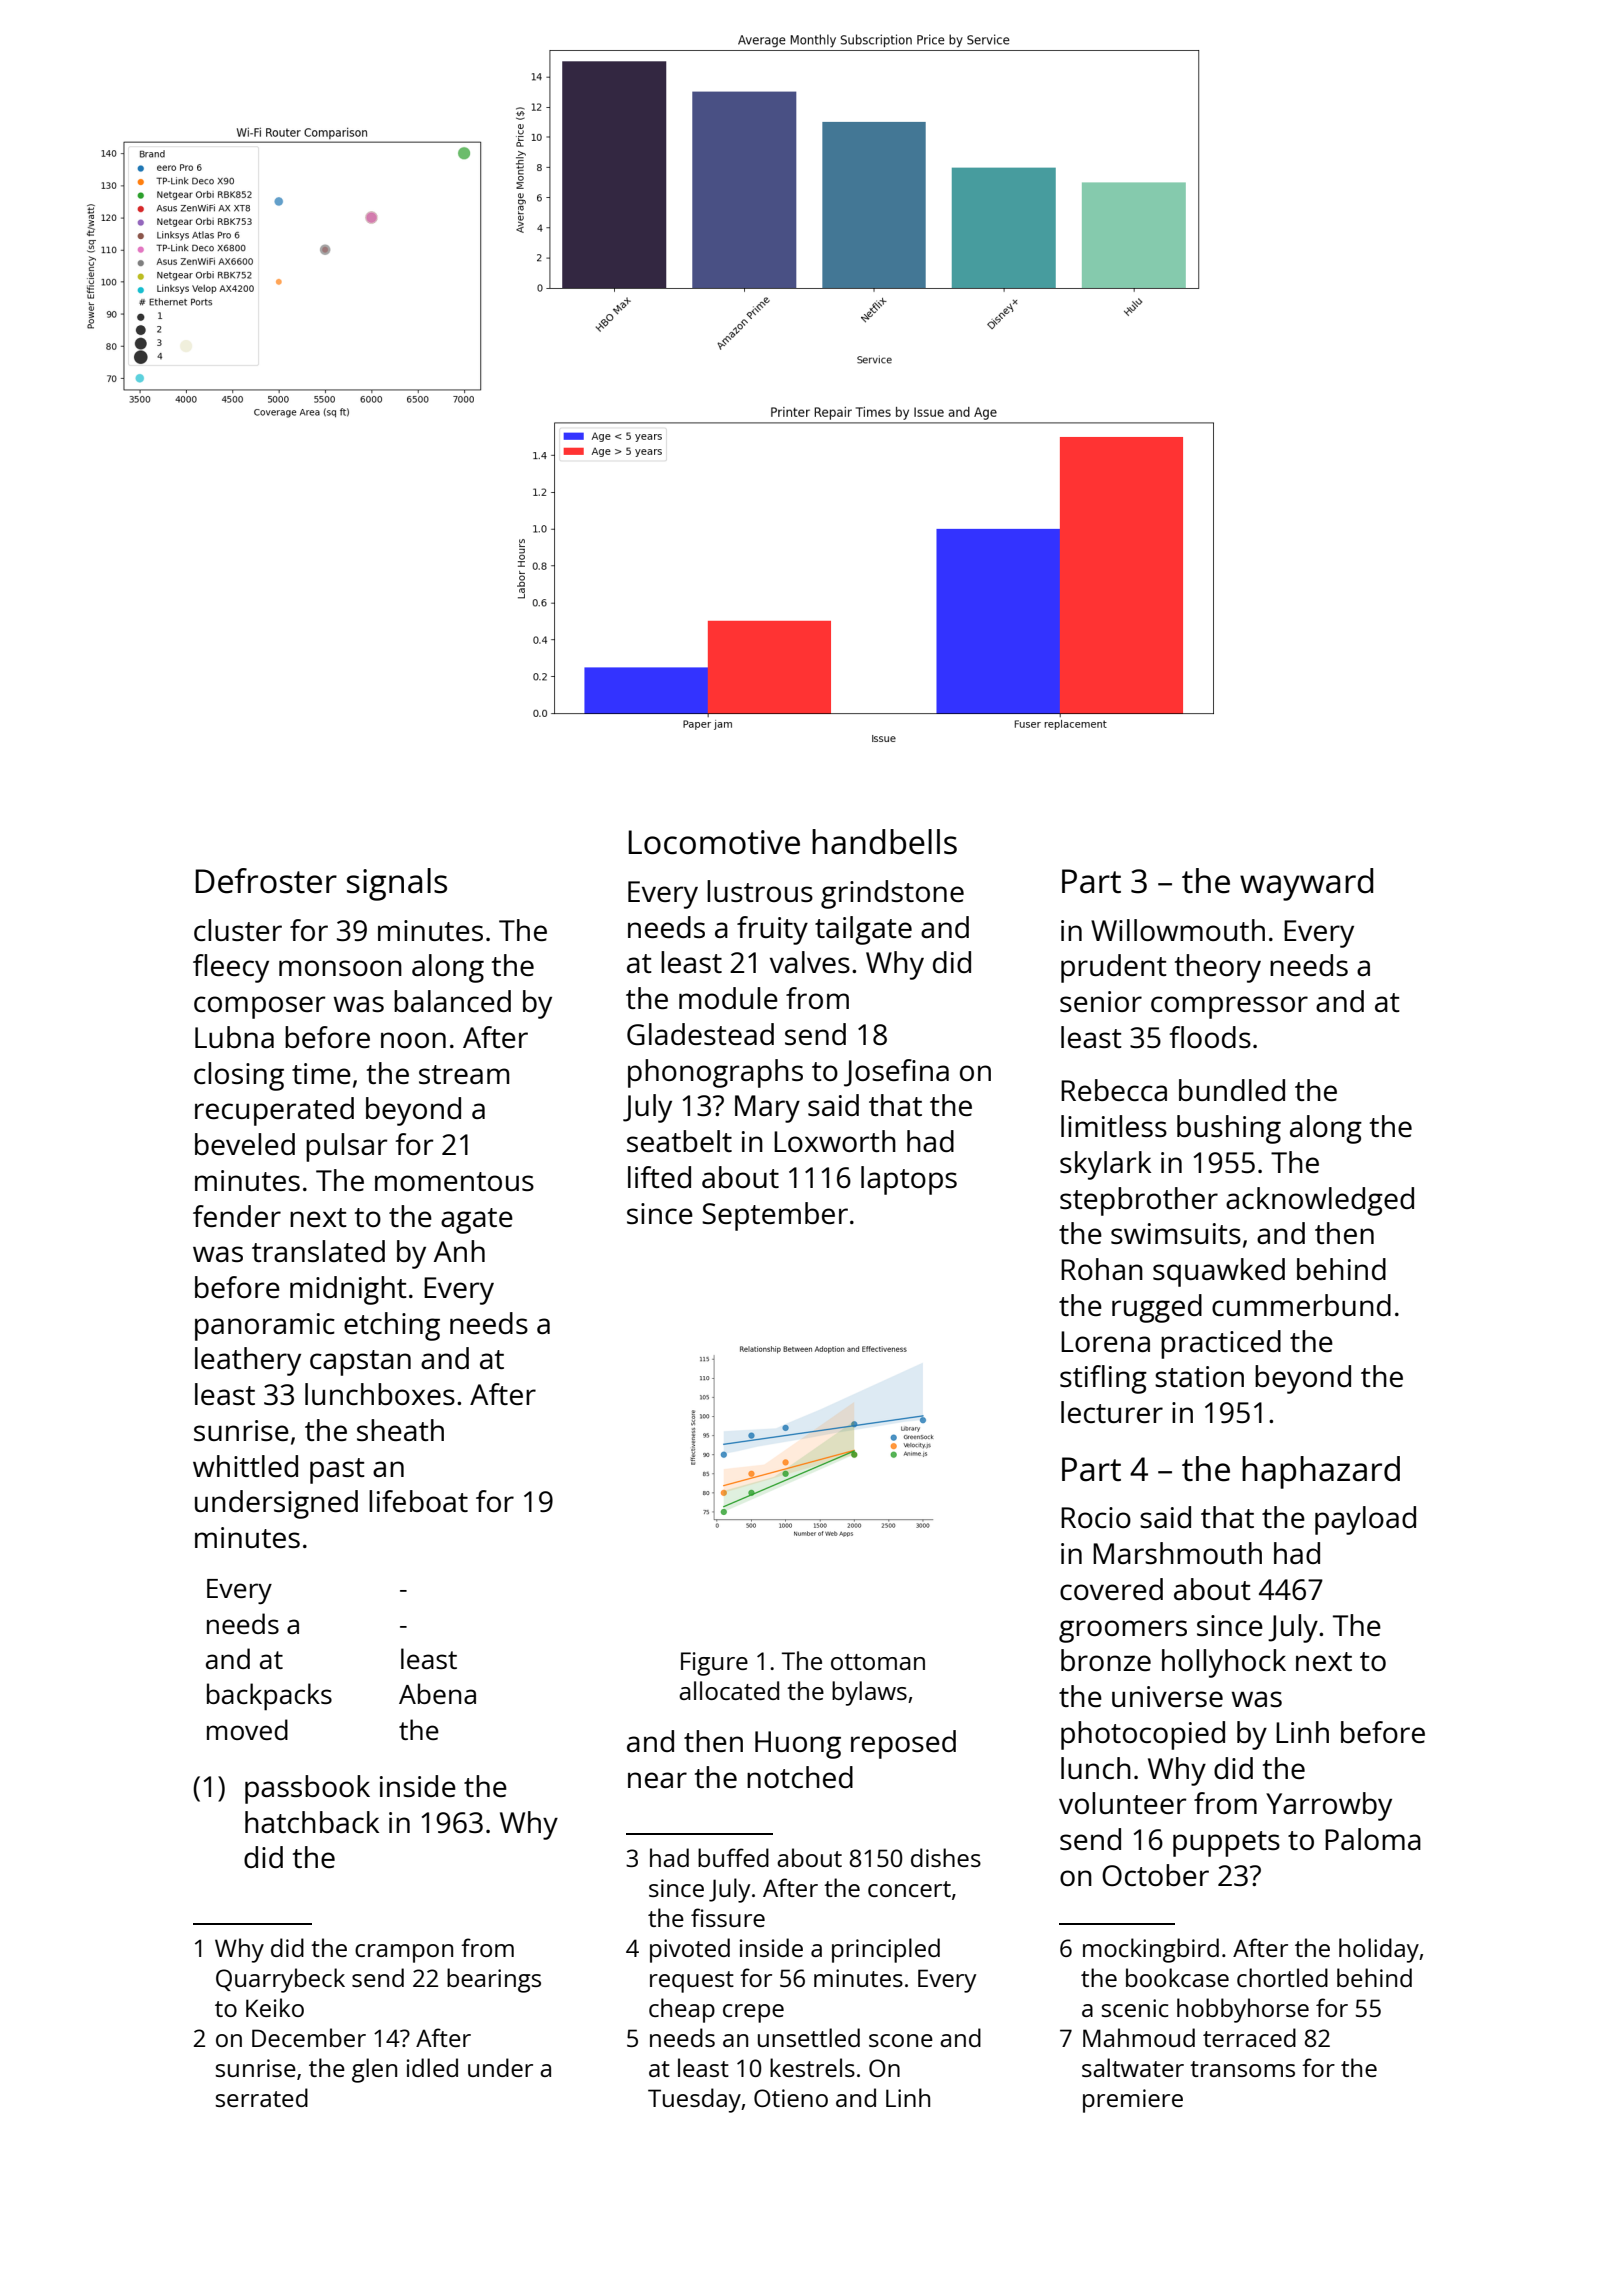 Image resolution: width=1620 pixels, height=2292 pixels. What do you see at coordinates (884, 842) in the document?
I see `handbells` at bounding box center [884, 842].
